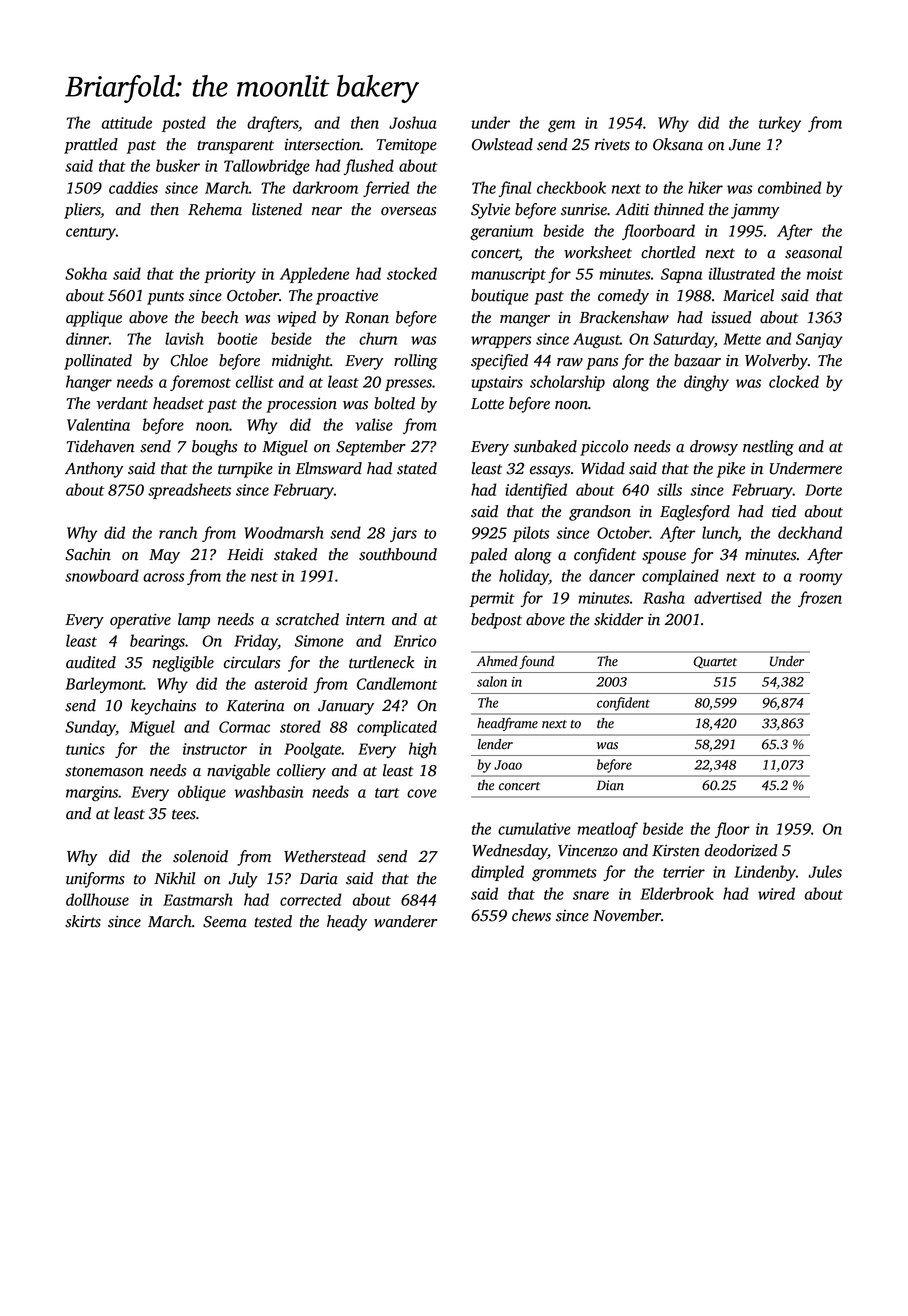 The image size is (908, 1316). Describe the element at coordinates (604, 448) in the screenshot. I see `piccolo` at that location.
